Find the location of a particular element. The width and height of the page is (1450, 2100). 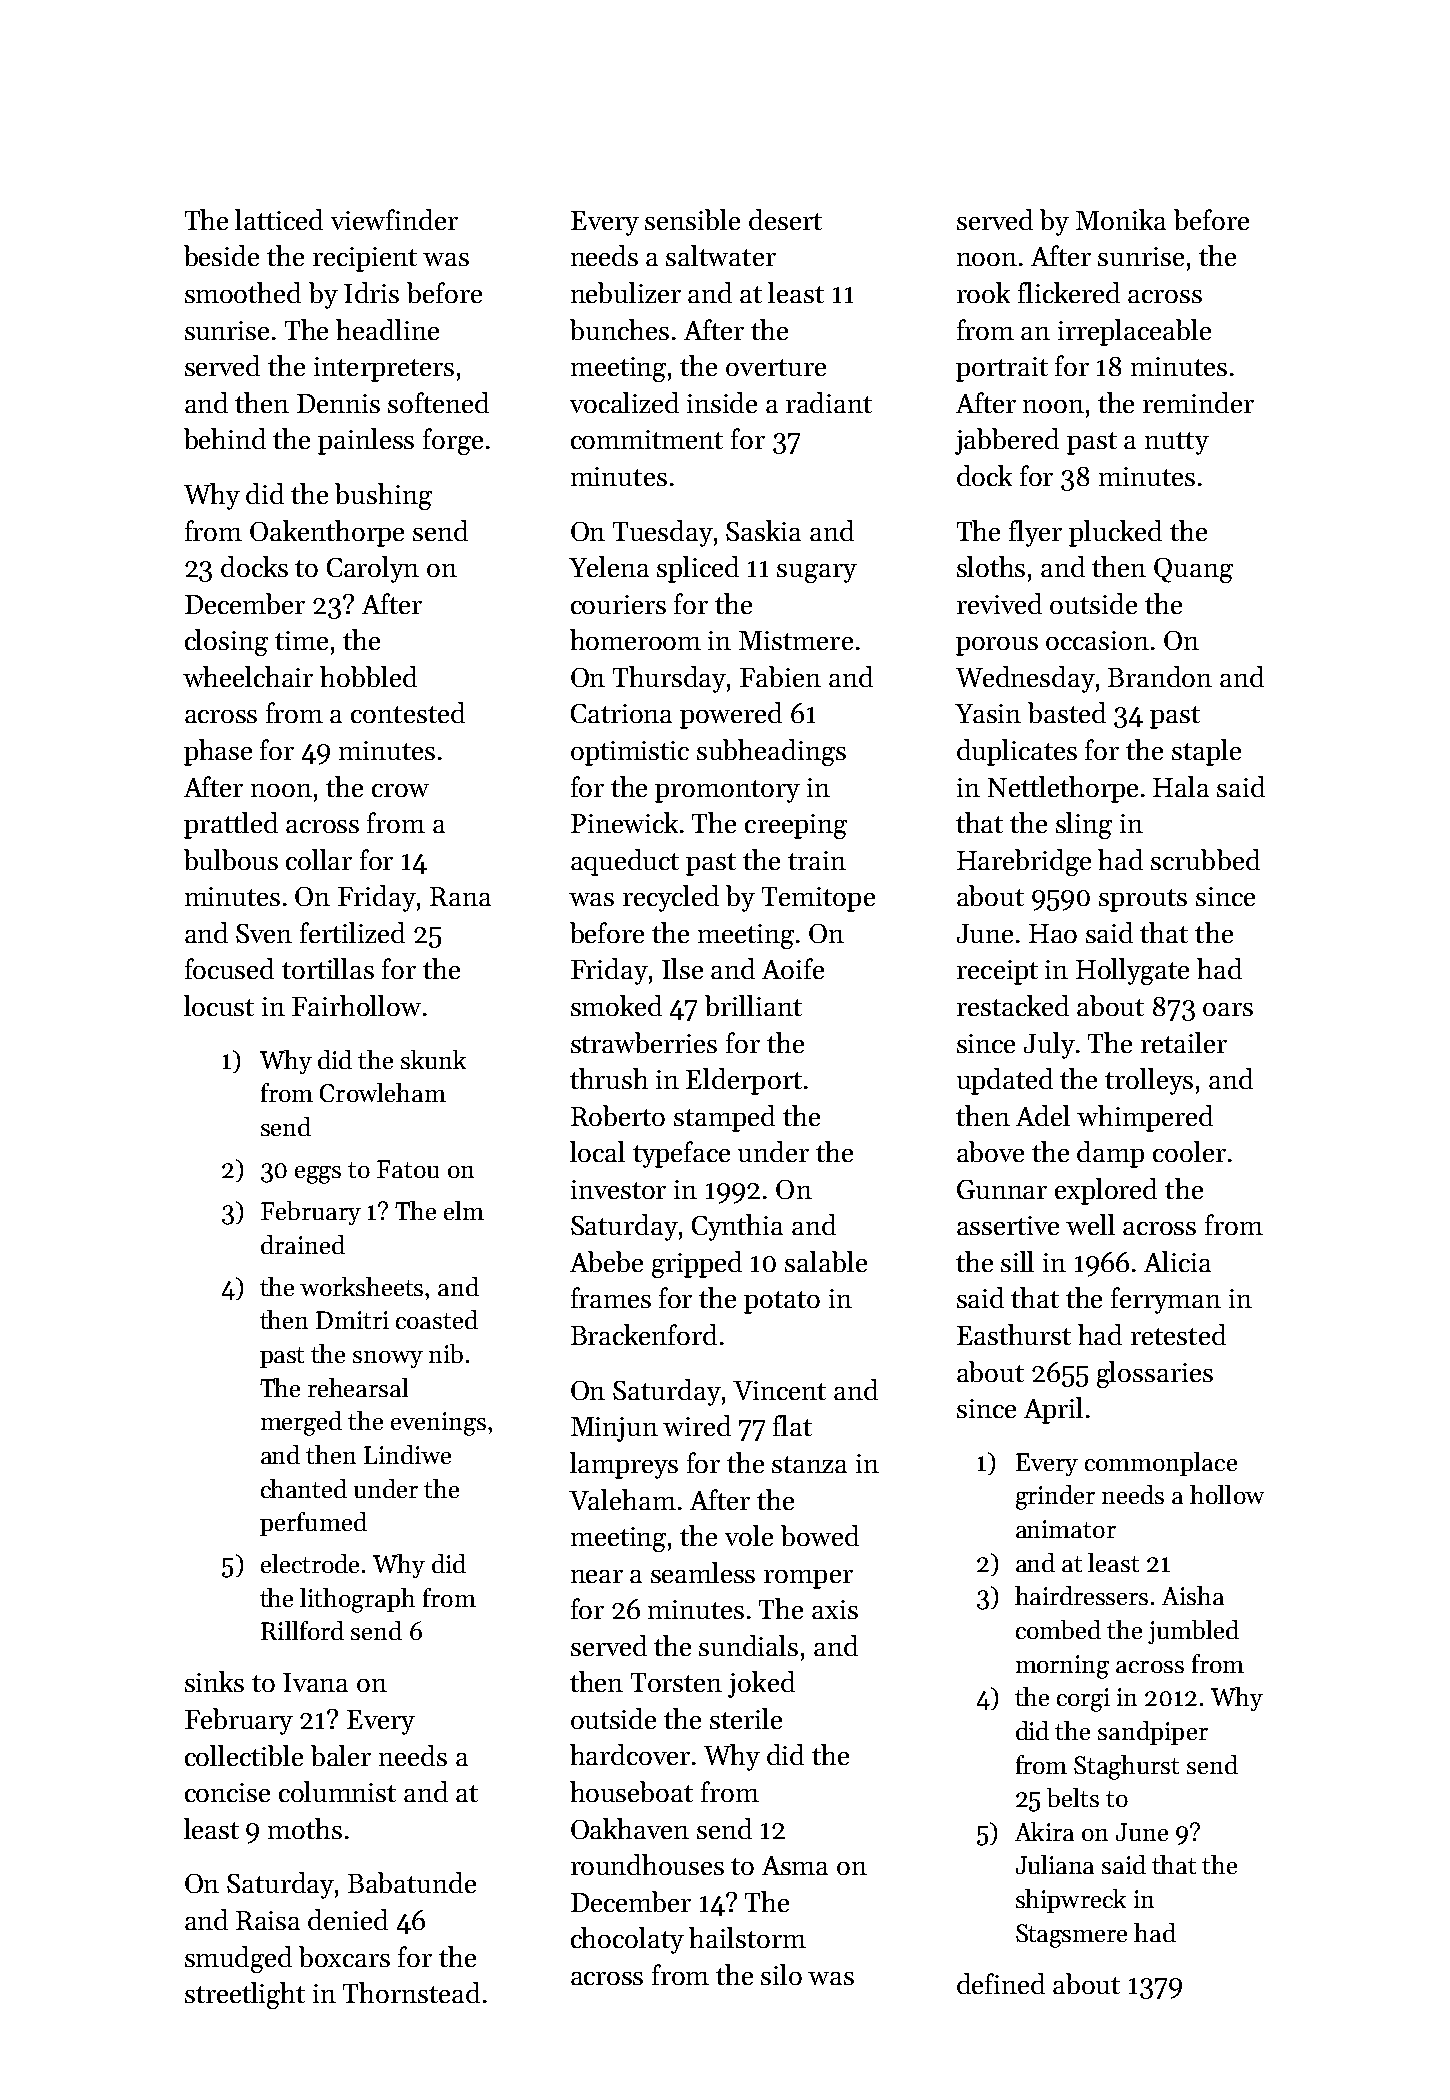

Monika is located at coordinates (1121, 219).
